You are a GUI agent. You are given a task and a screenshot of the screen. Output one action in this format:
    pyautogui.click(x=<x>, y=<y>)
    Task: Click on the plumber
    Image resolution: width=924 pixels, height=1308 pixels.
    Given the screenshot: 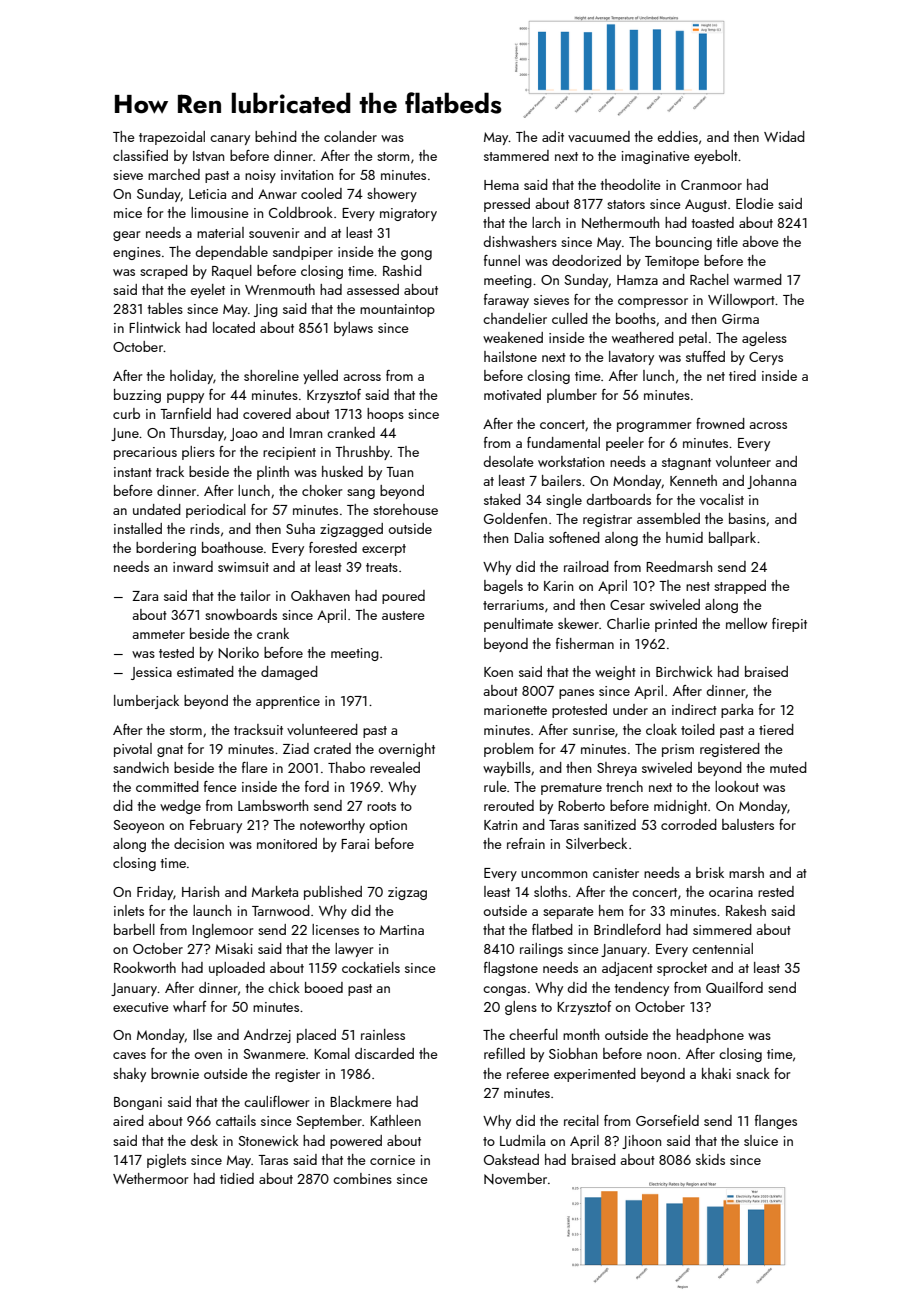 What is the action you would take?
    pyautogui.click(x=572, y=396)
